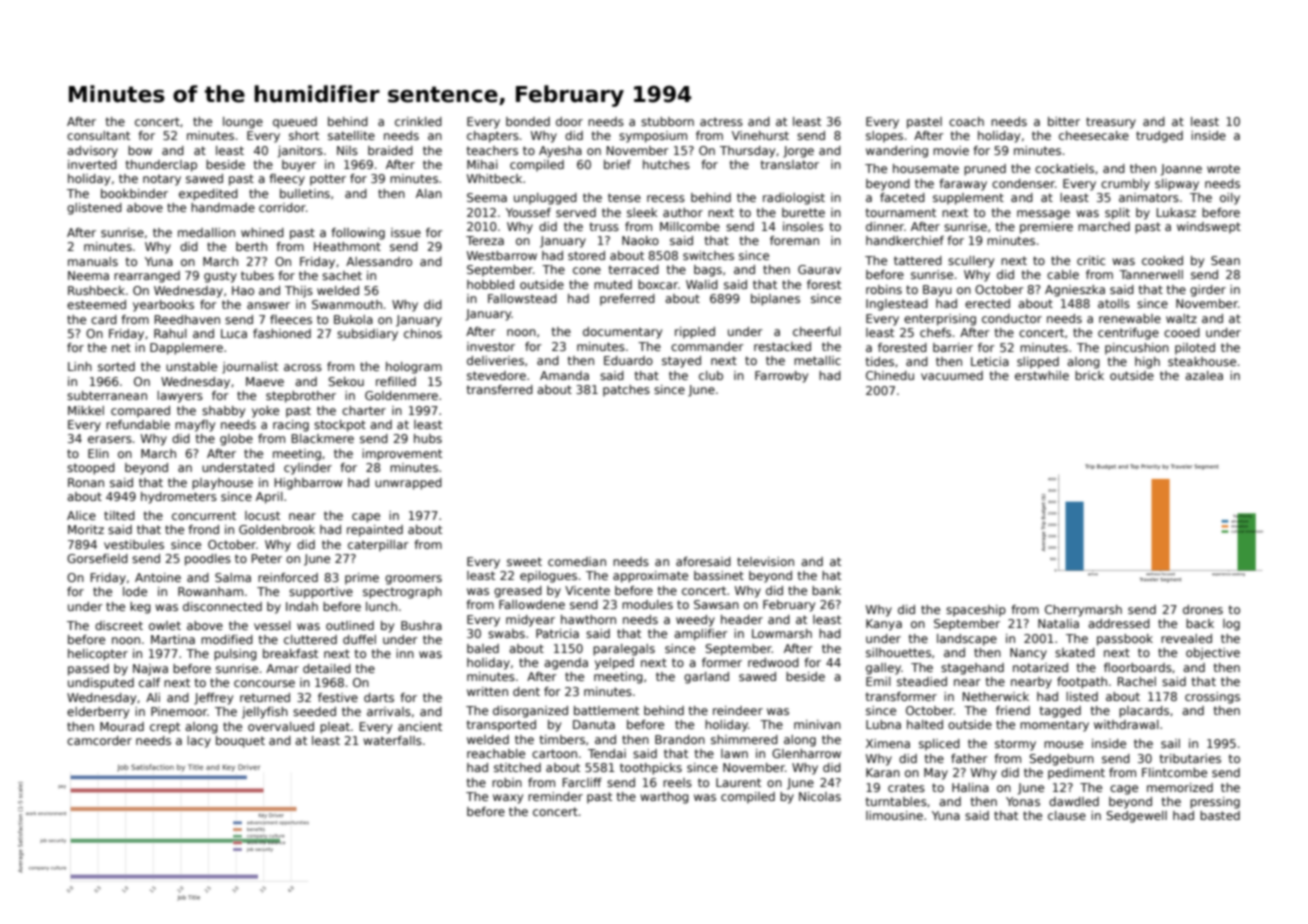 This screenshot has height=924, width=1308. What do you see at coordinates (1064, 121) in the screenshot?
I see `bitter` at bounding box center [1064, 121].
